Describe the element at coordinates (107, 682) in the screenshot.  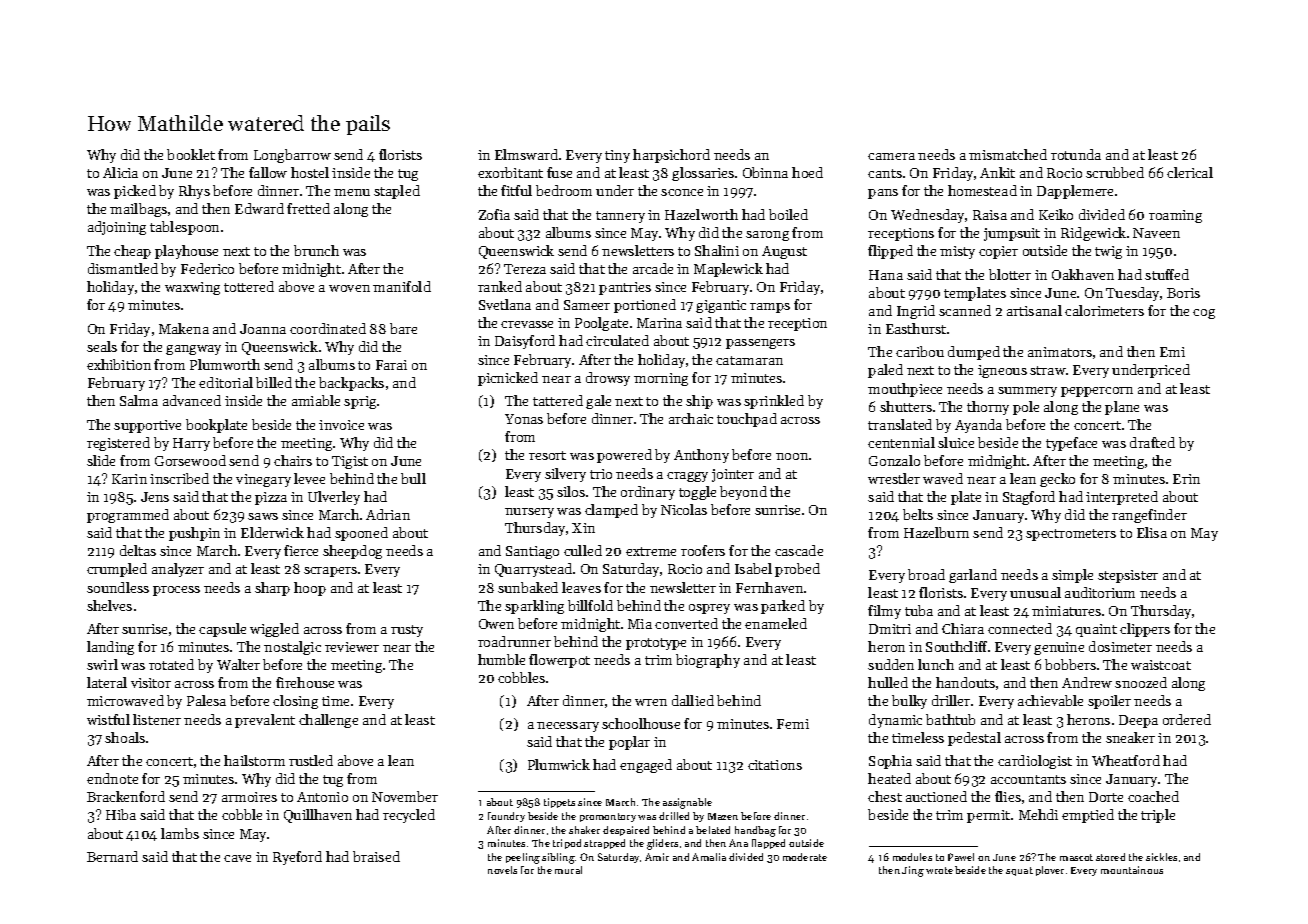
I see `lateral` at that location.
